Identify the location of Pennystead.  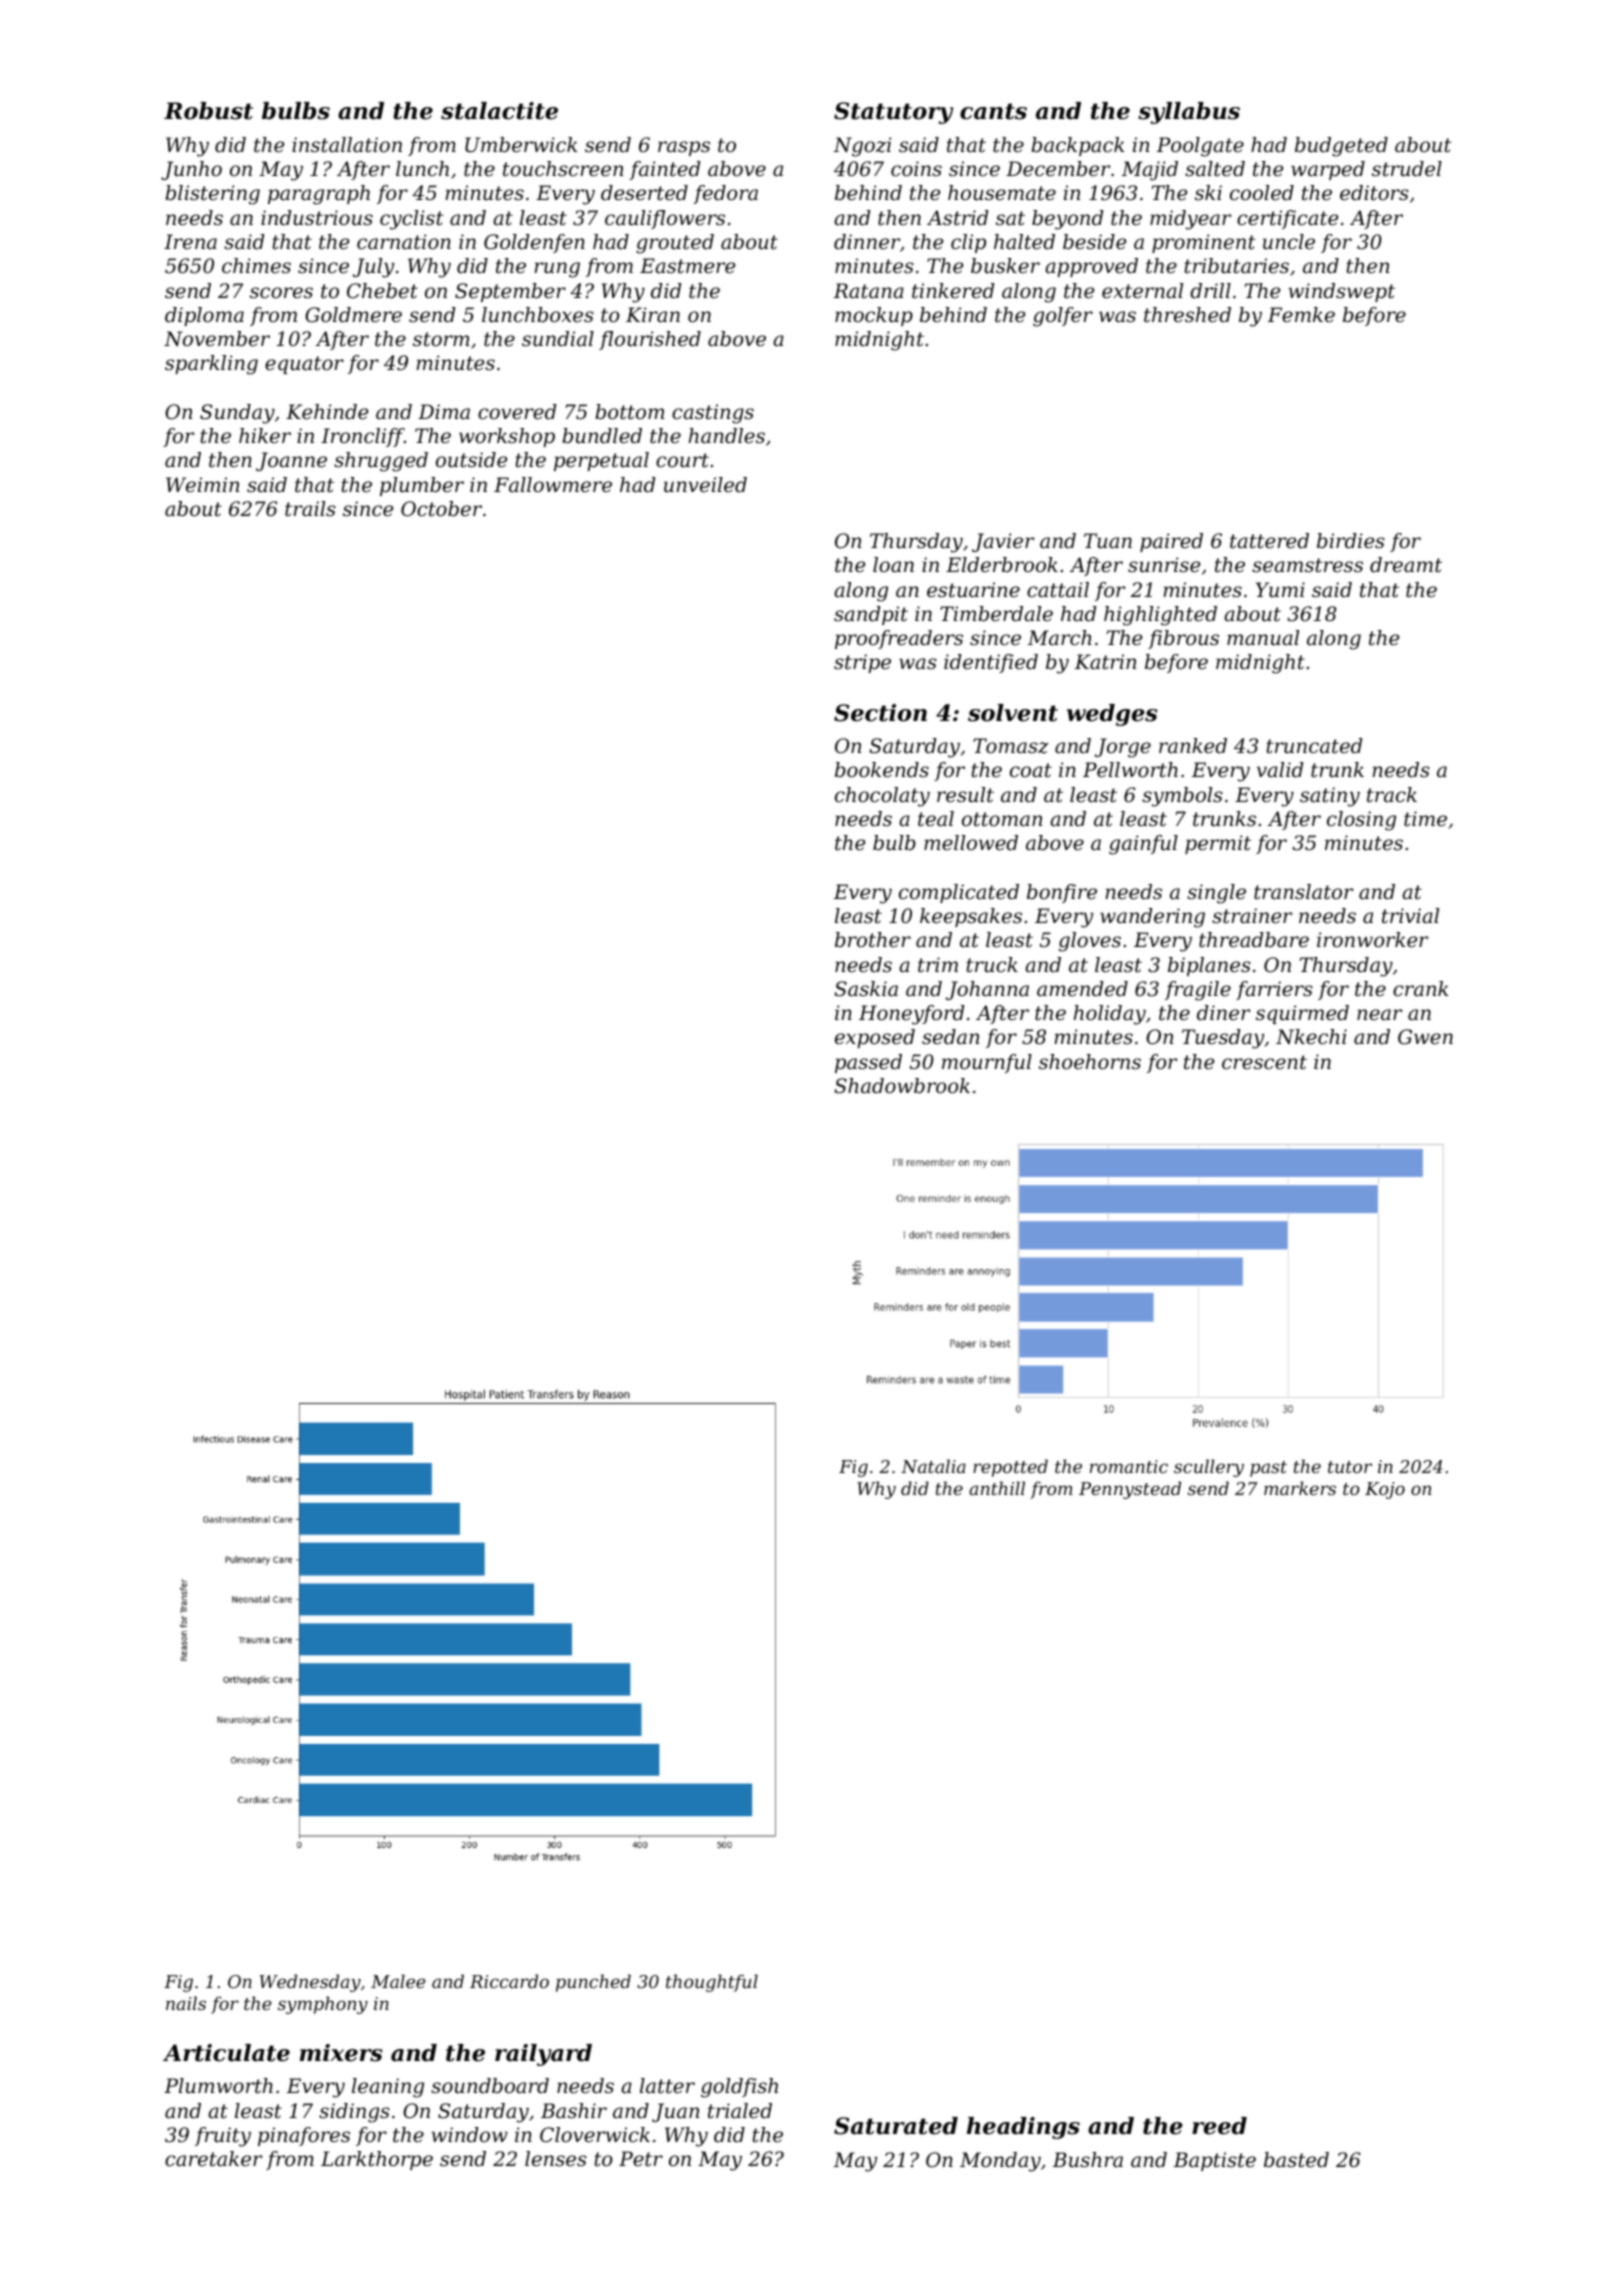
(1130, 1490).
